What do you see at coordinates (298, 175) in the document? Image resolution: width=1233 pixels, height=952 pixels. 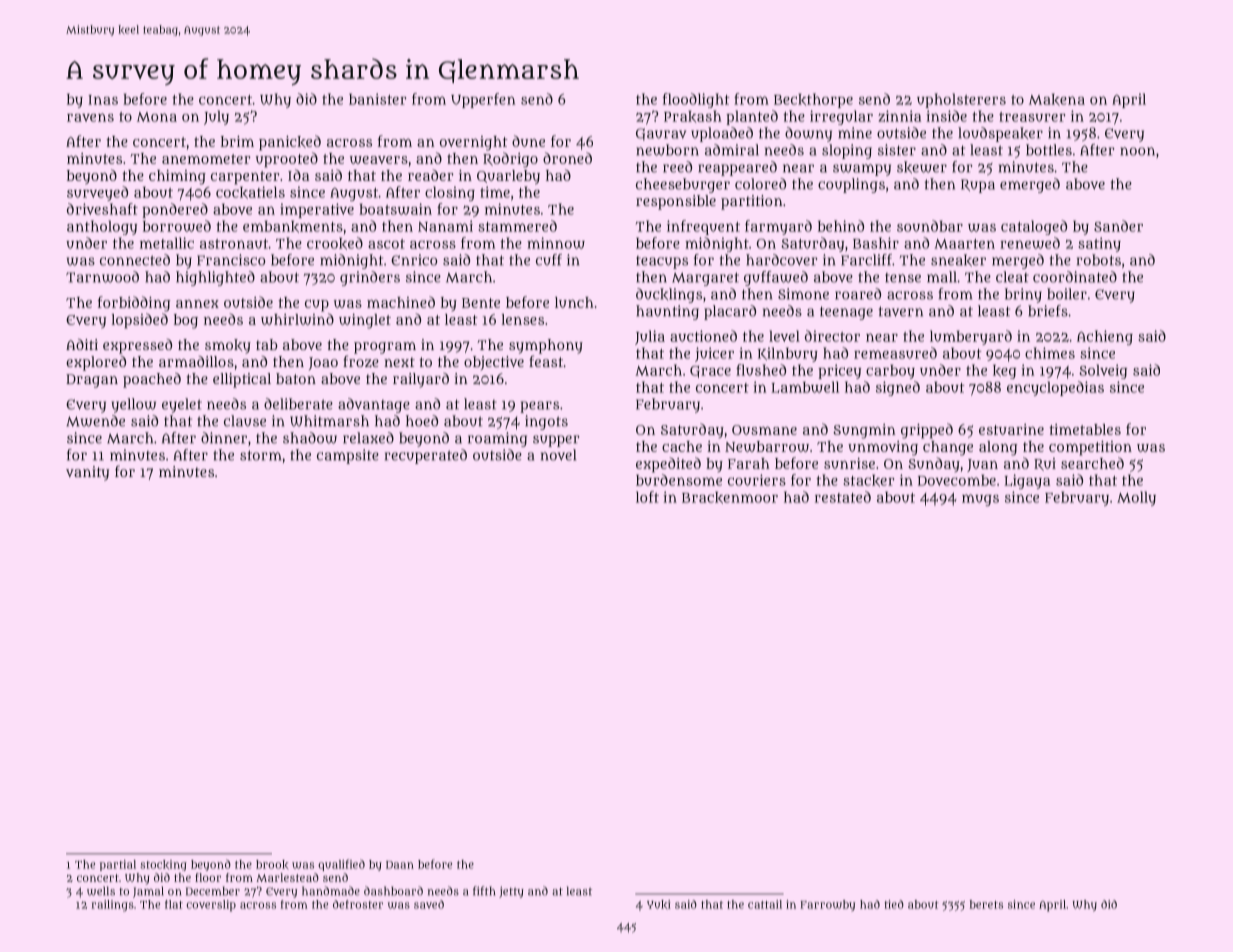 I see `Ida` at bounding box center [298, 175].
